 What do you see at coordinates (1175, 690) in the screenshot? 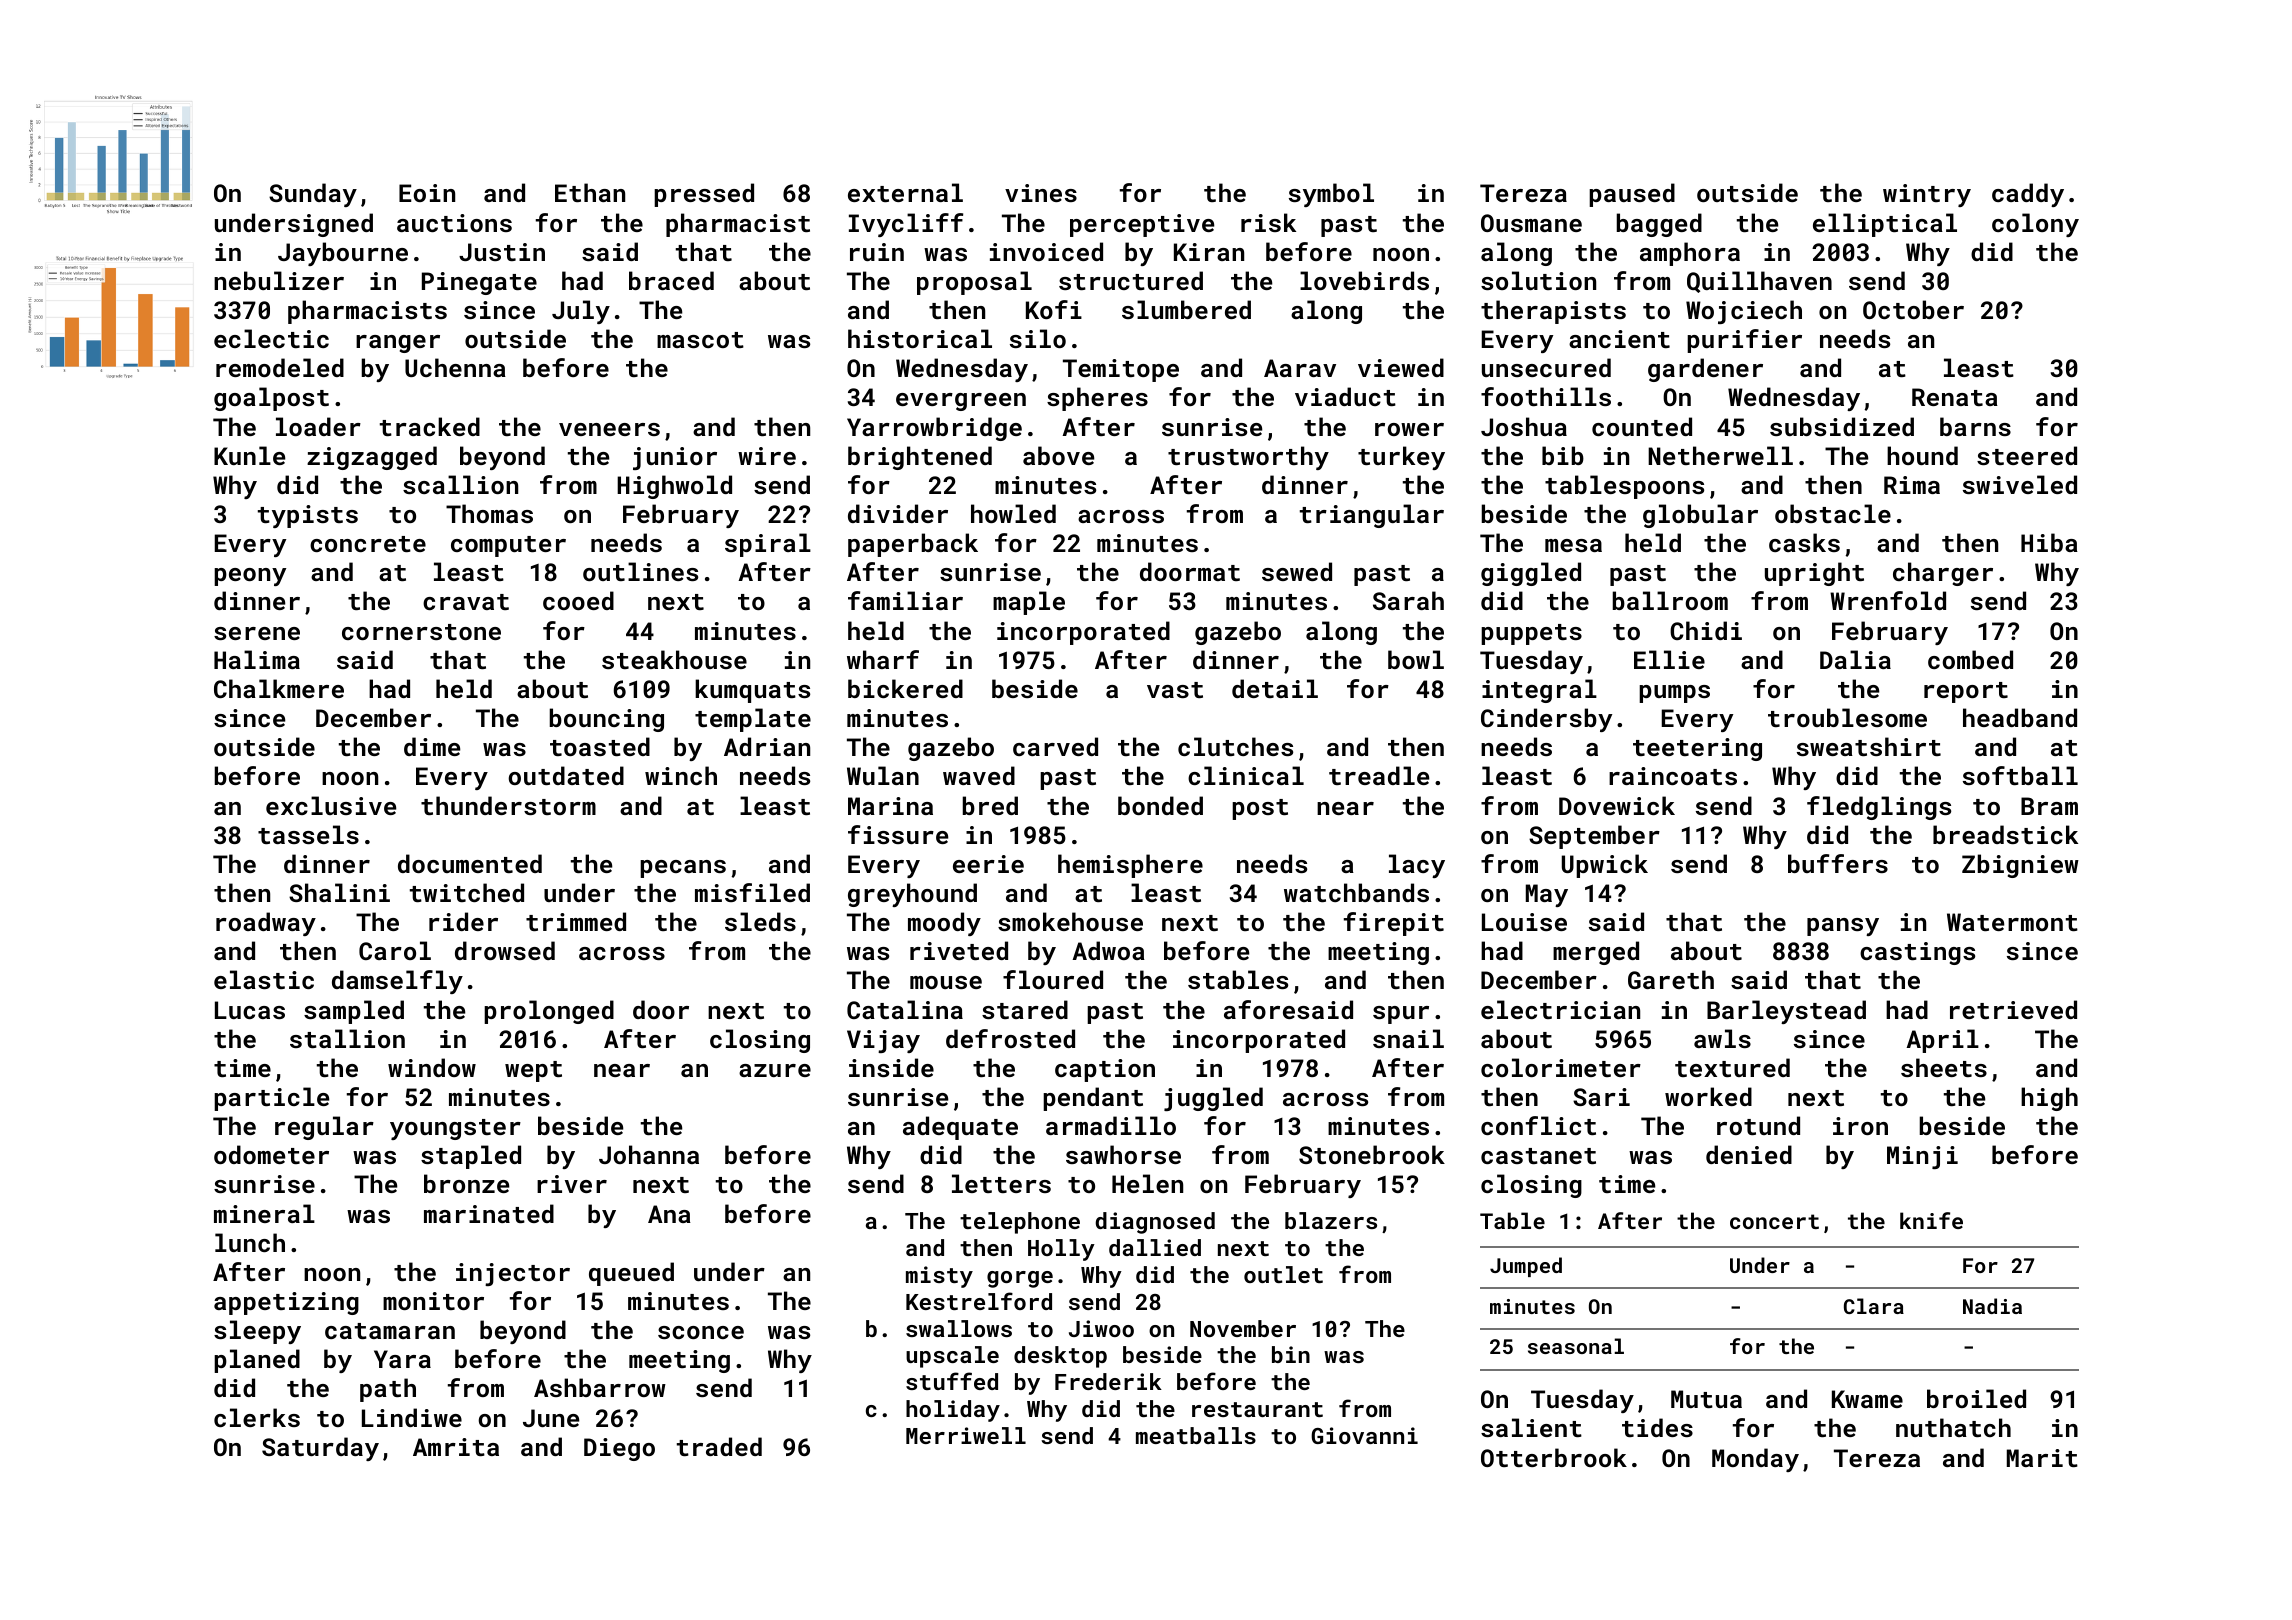
I see `vast` at bounding box center [1175, 690].
